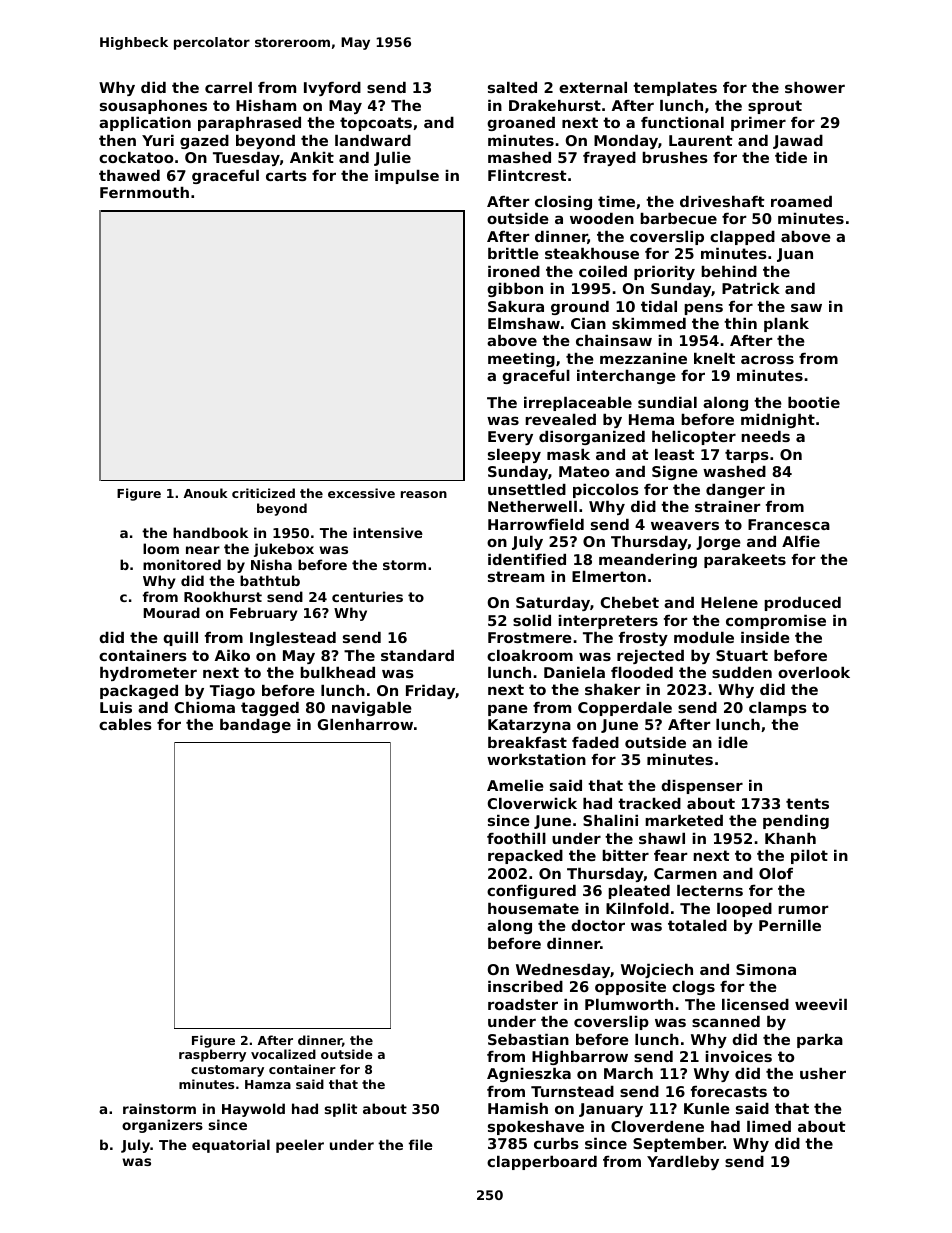  Describe the element at coordinates (204, 142) in the document. I see `gazed` at that location.
